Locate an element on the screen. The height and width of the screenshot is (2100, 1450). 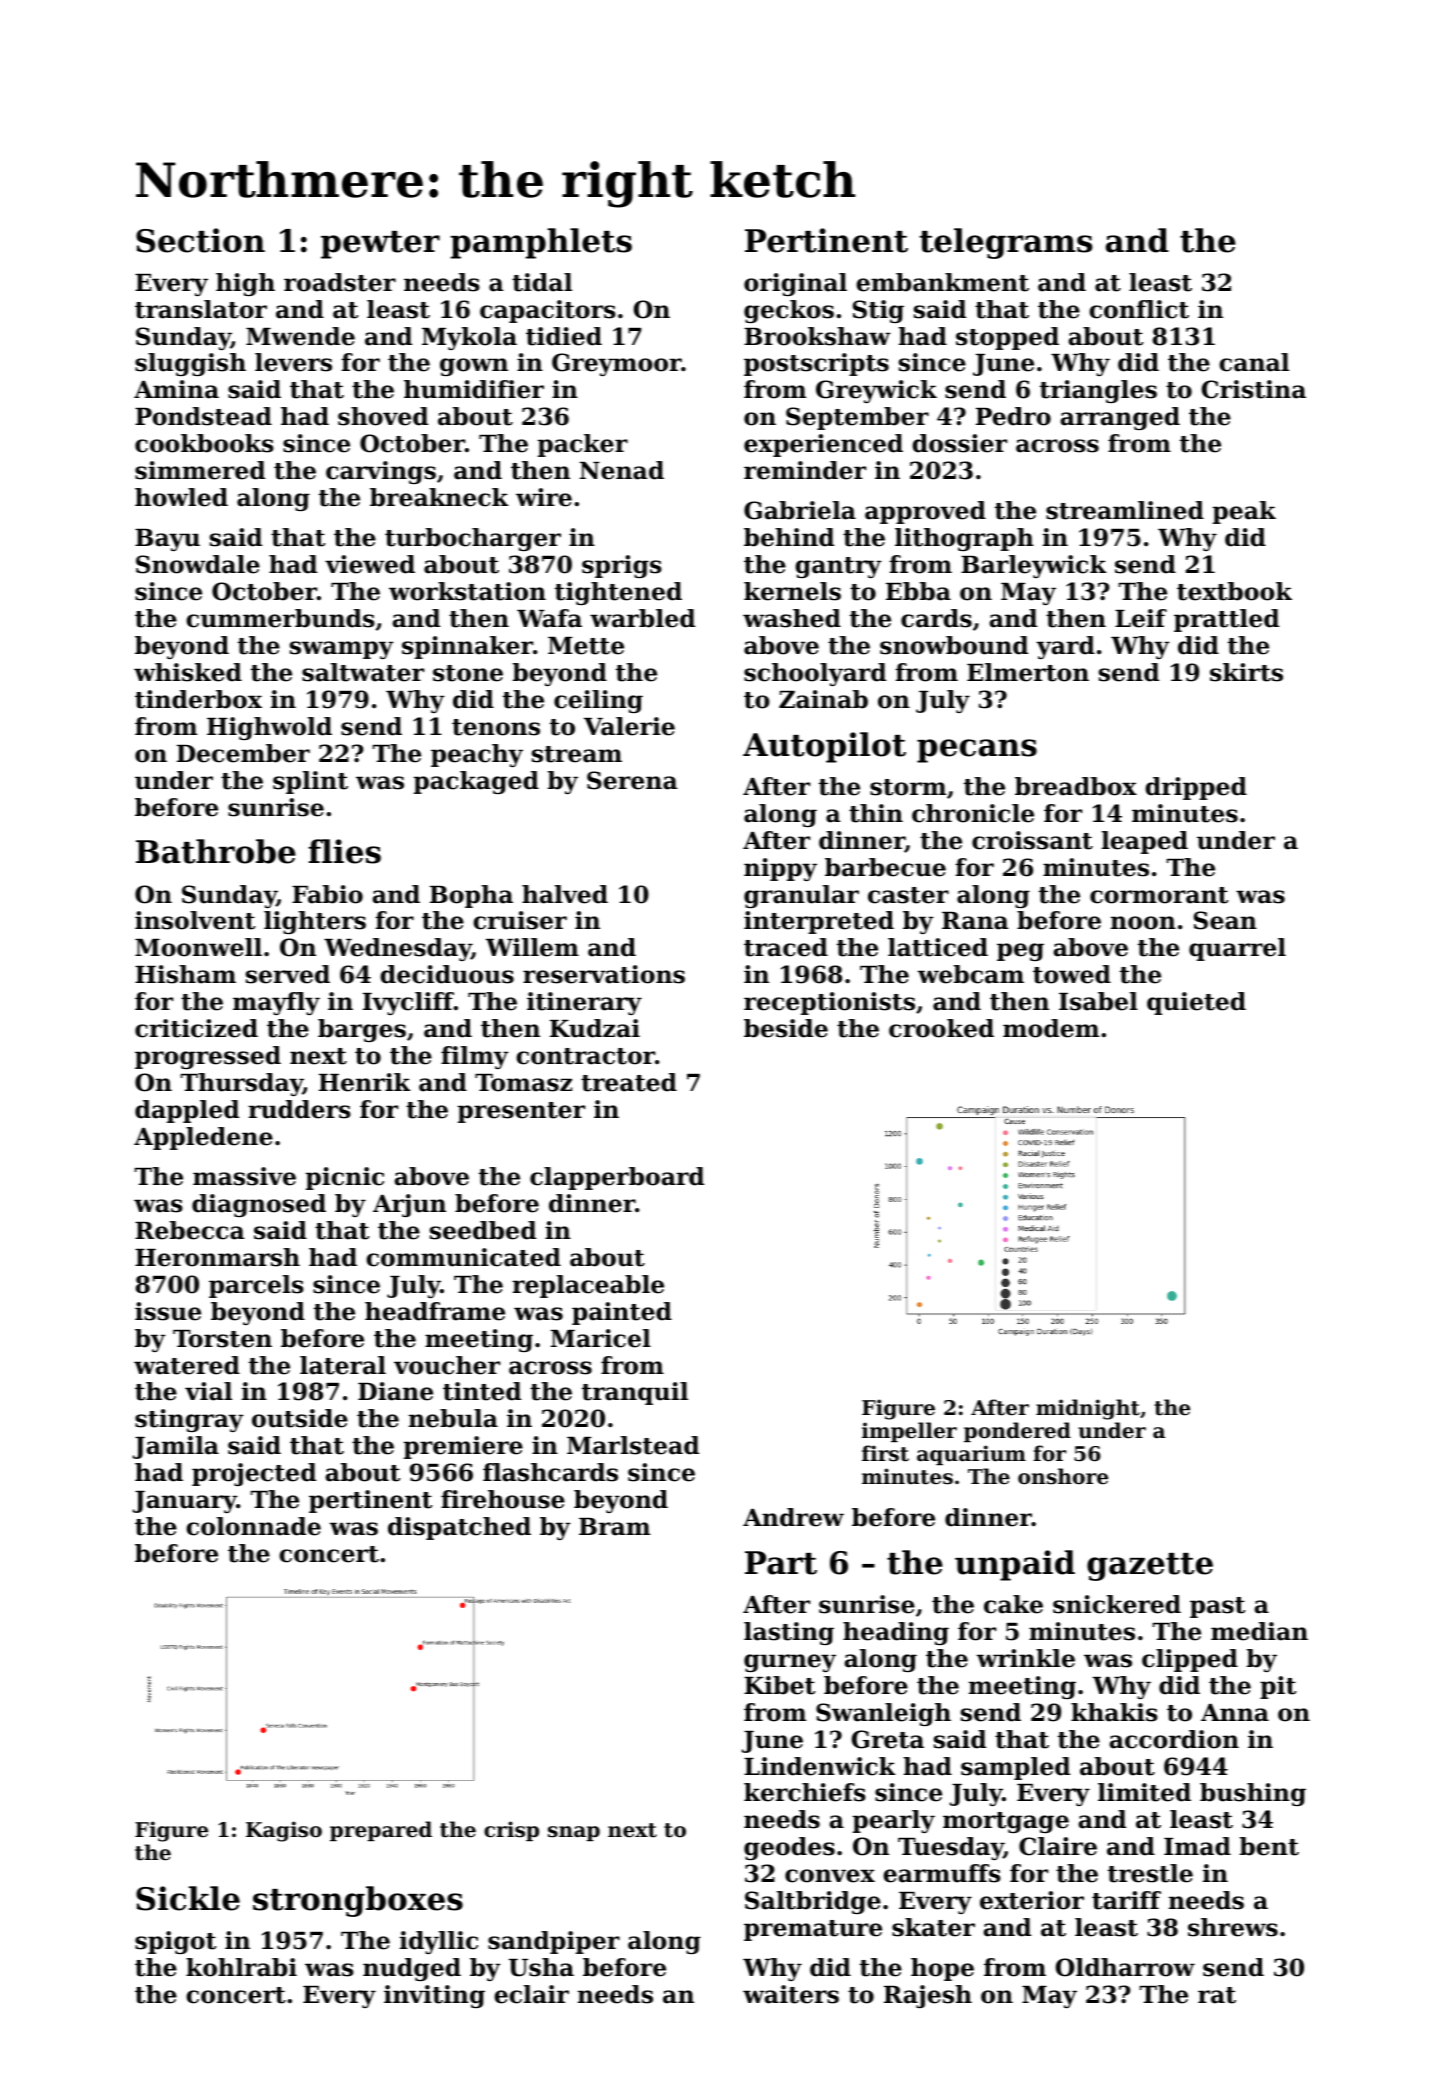
picnic is located at coordinates (345, 1178).
